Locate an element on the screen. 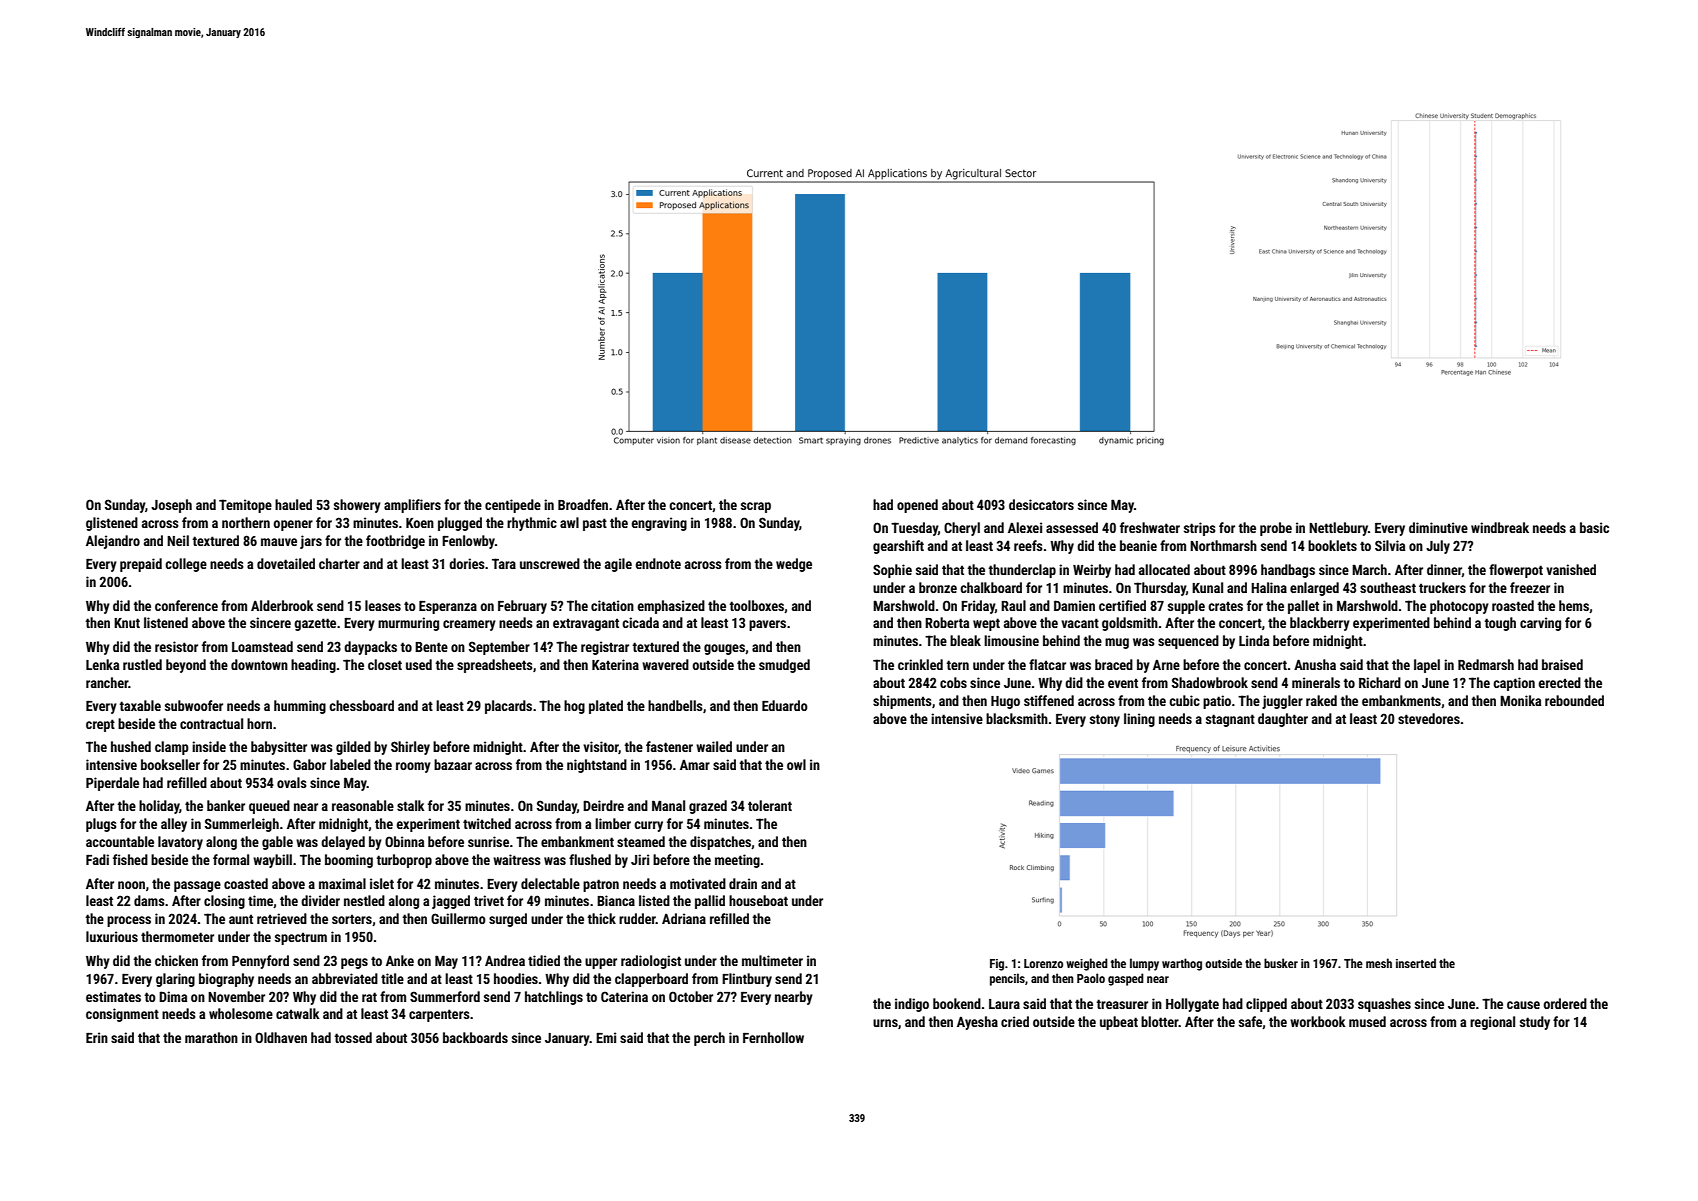  visitor is located at coordinates (601, 747).
